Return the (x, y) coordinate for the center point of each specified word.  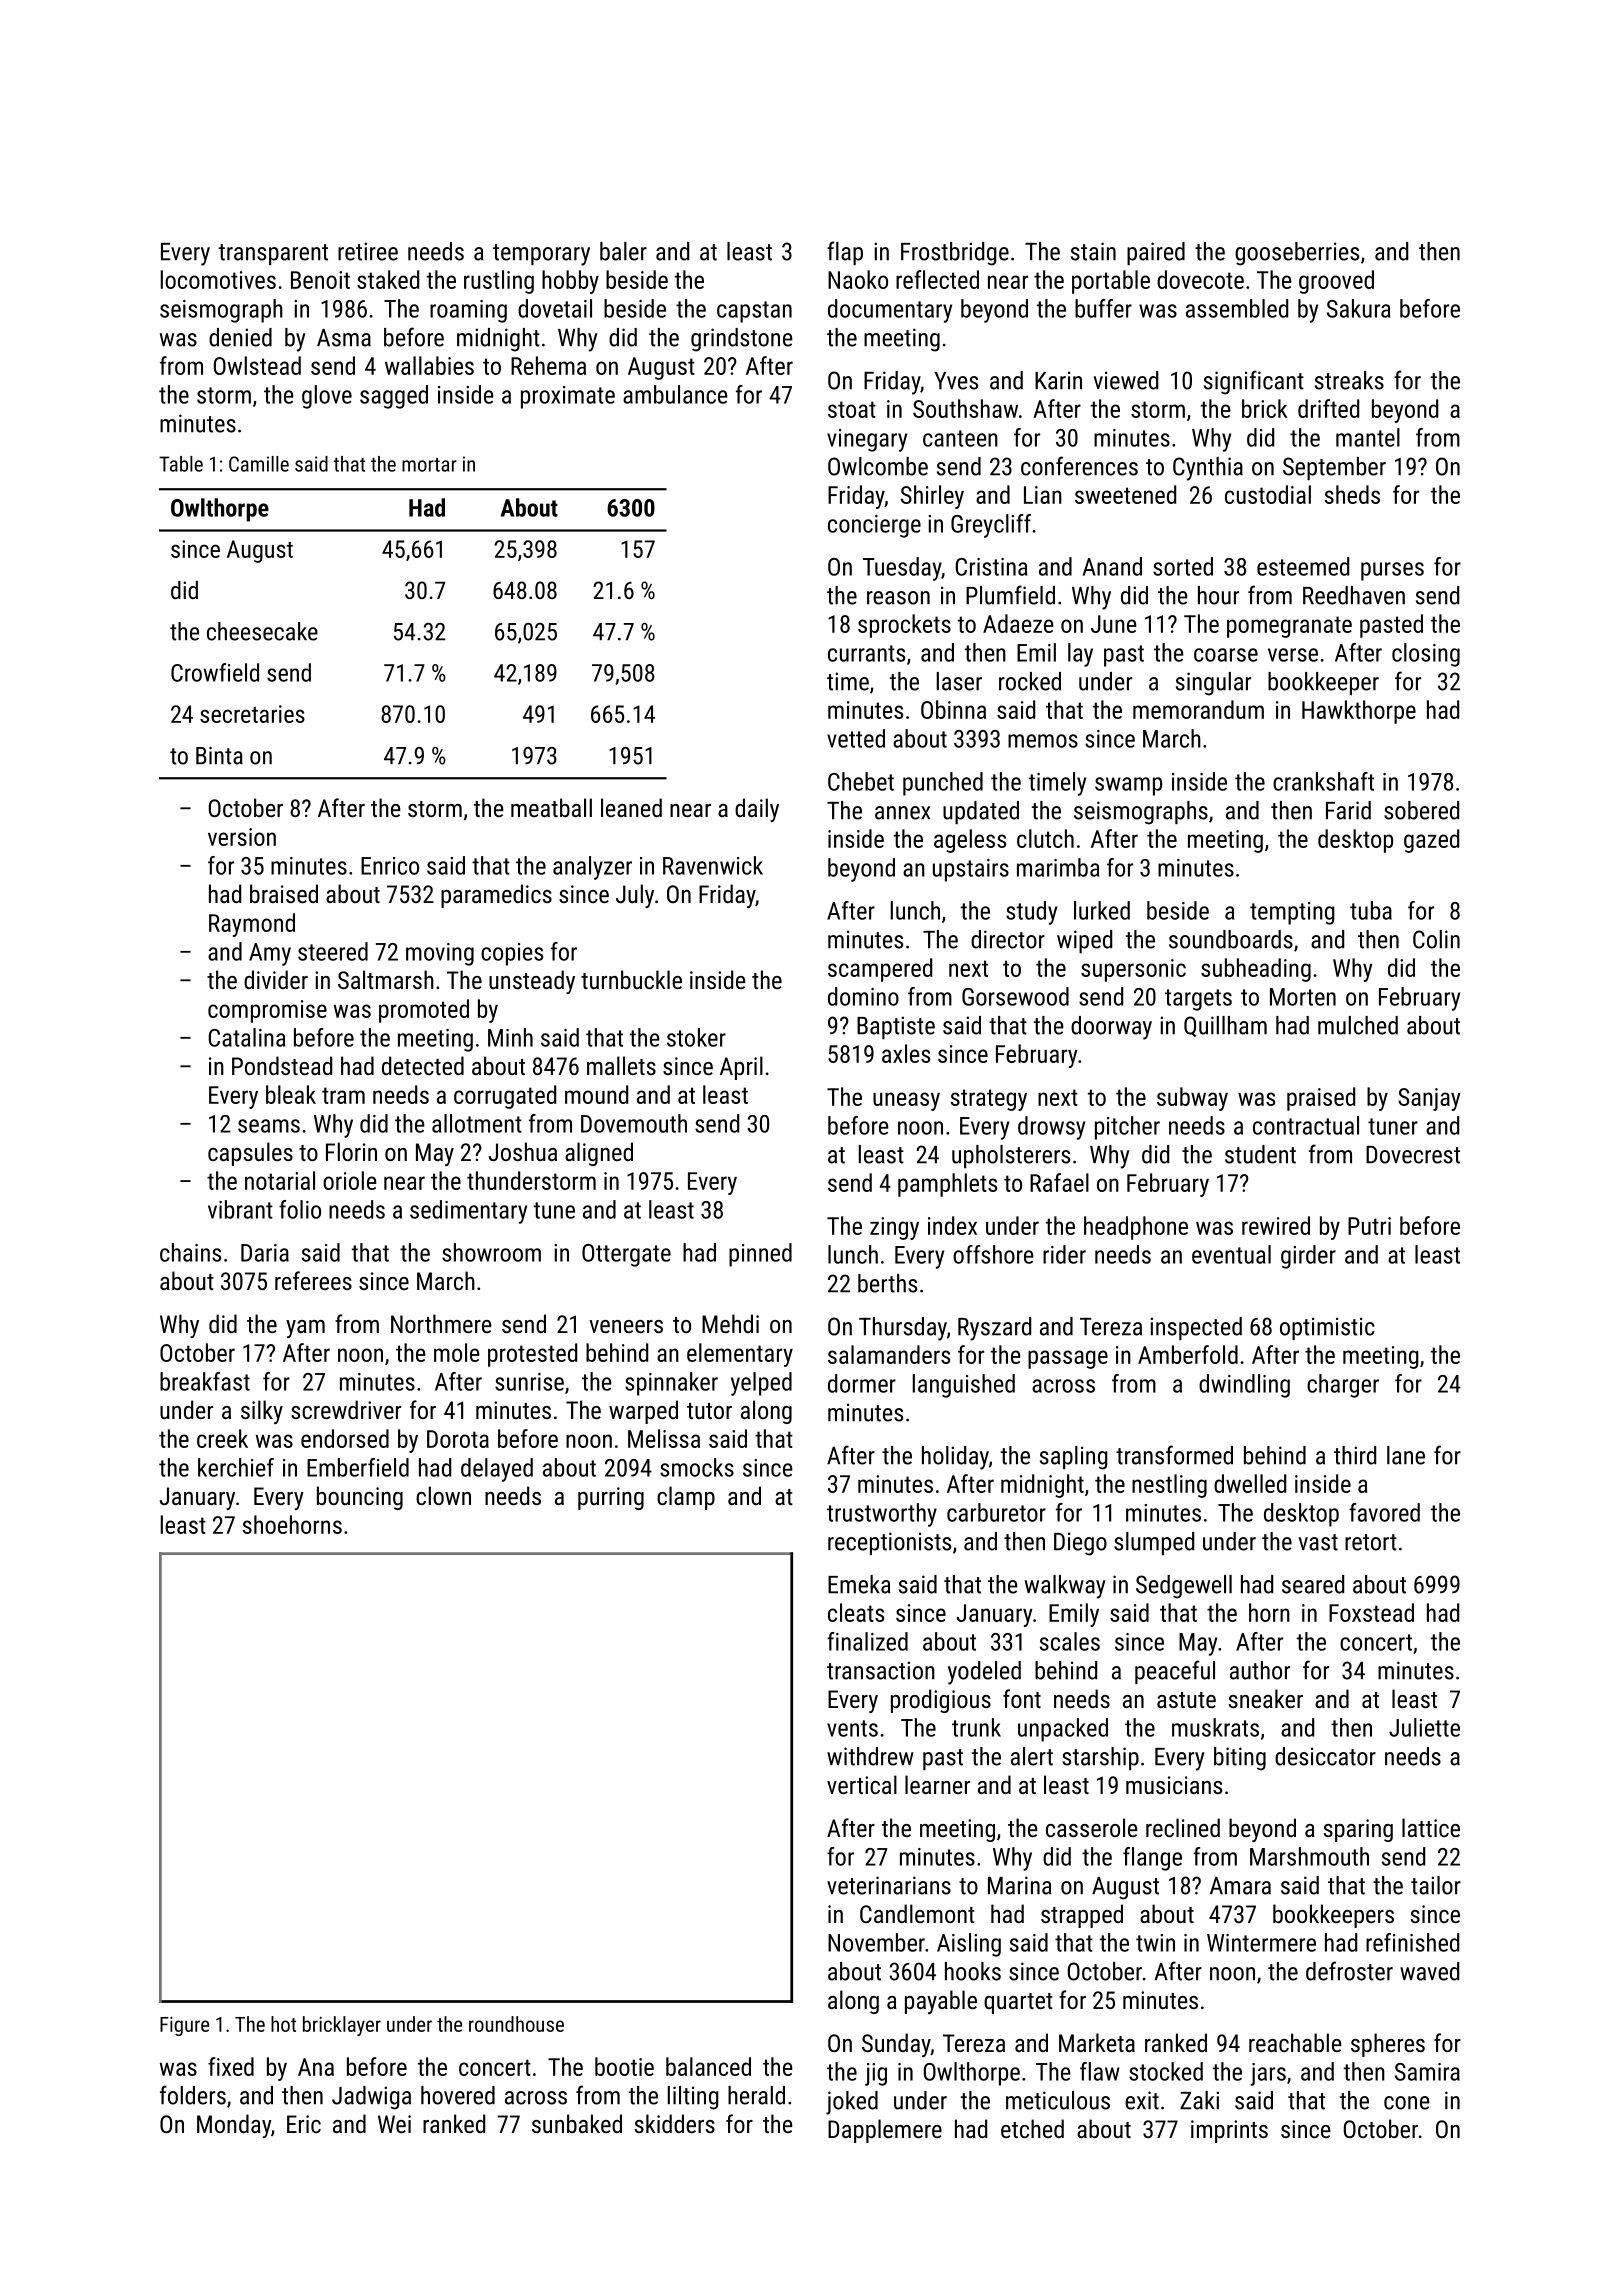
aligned (599, 1154)
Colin (1436, 939)
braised (284, 893)
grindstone (742, 340)
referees (313, 1280)
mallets (621, 1065)
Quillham (1225, 1026)
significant (1254, 382)
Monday (234, 2126)
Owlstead (257, 365)
